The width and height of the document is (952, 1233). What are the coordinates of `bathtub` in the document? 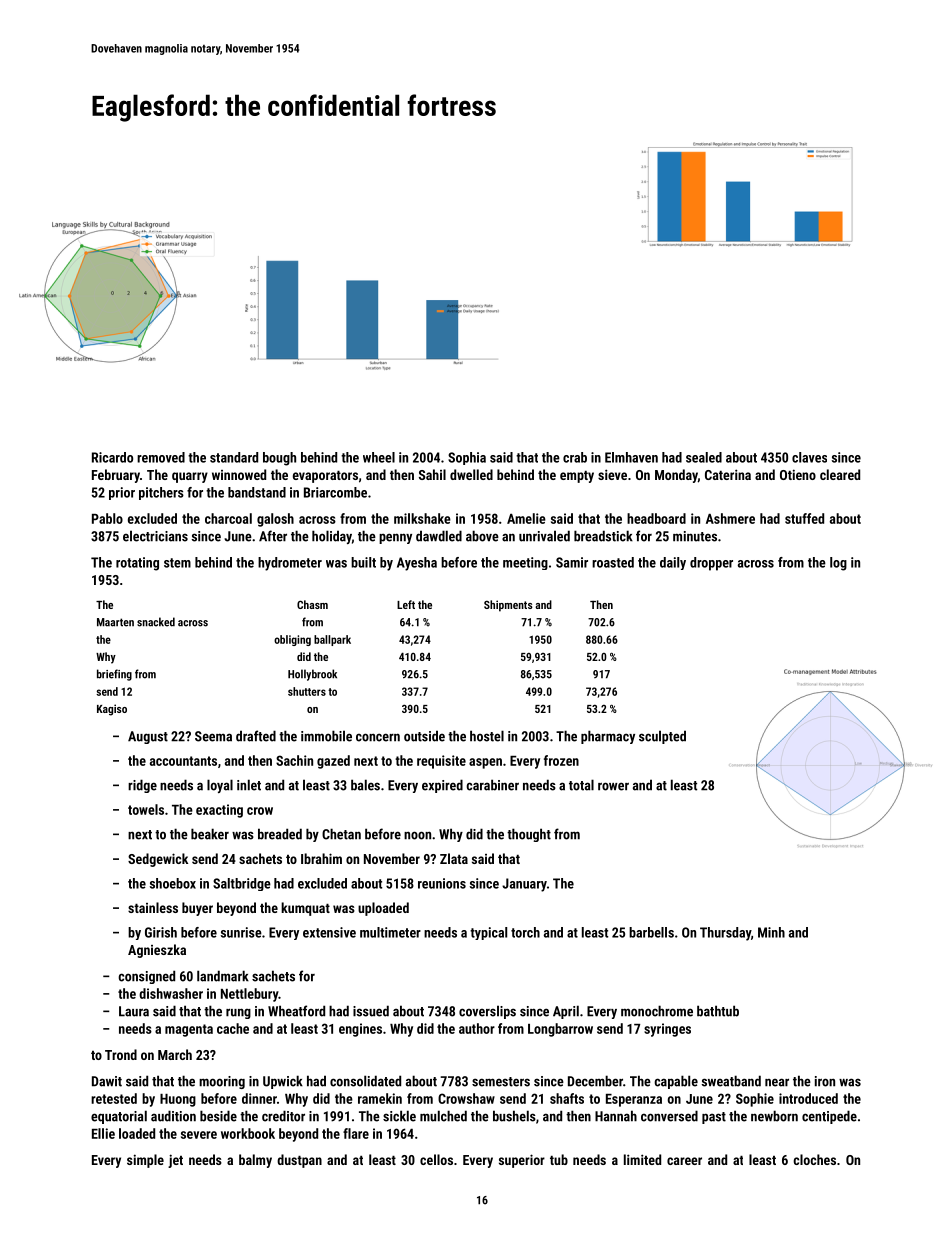 It's located at (718, 1011).
